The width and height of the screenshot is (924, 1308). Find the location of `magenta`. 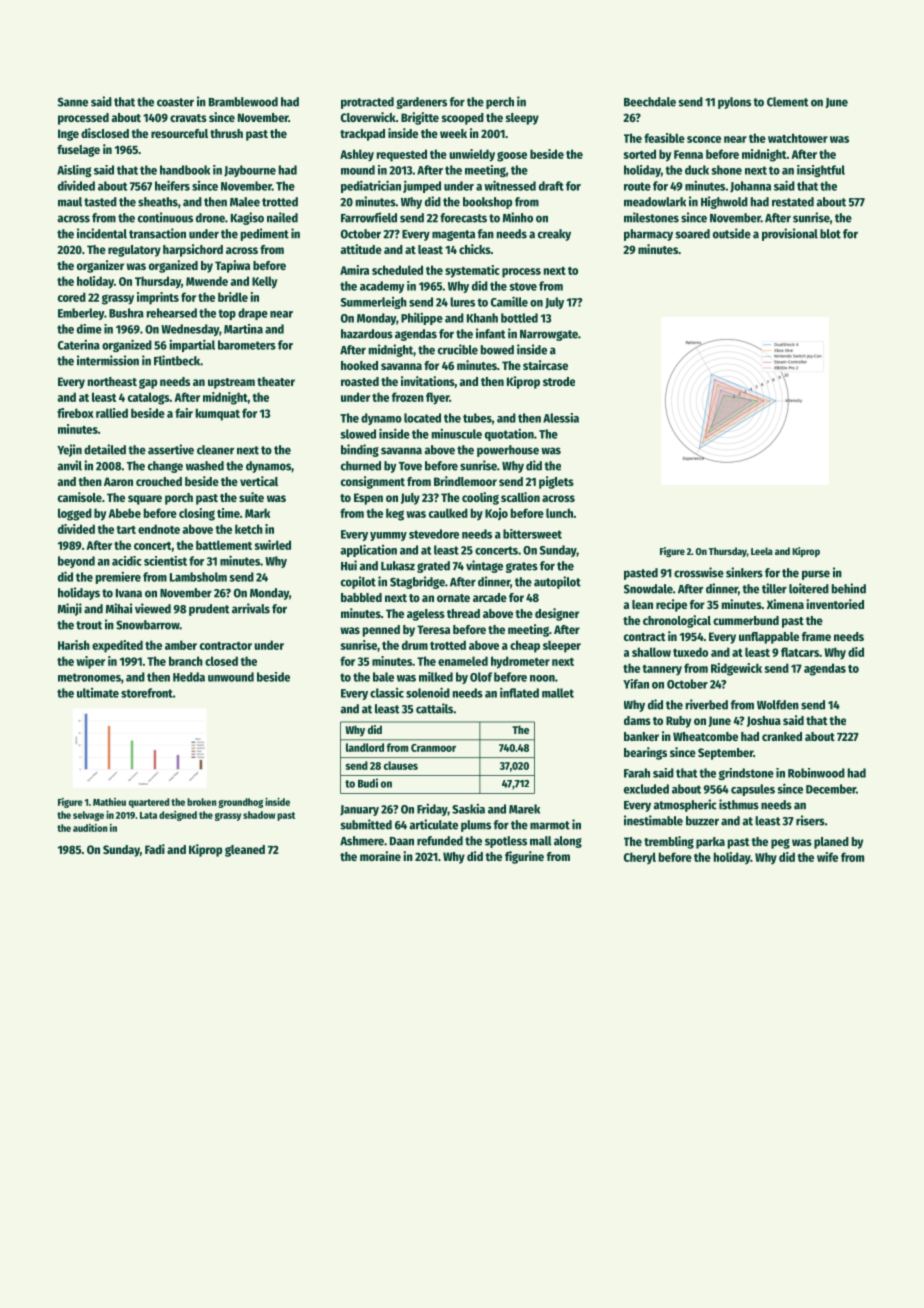

magenta is located at coordinates (453, 235).
